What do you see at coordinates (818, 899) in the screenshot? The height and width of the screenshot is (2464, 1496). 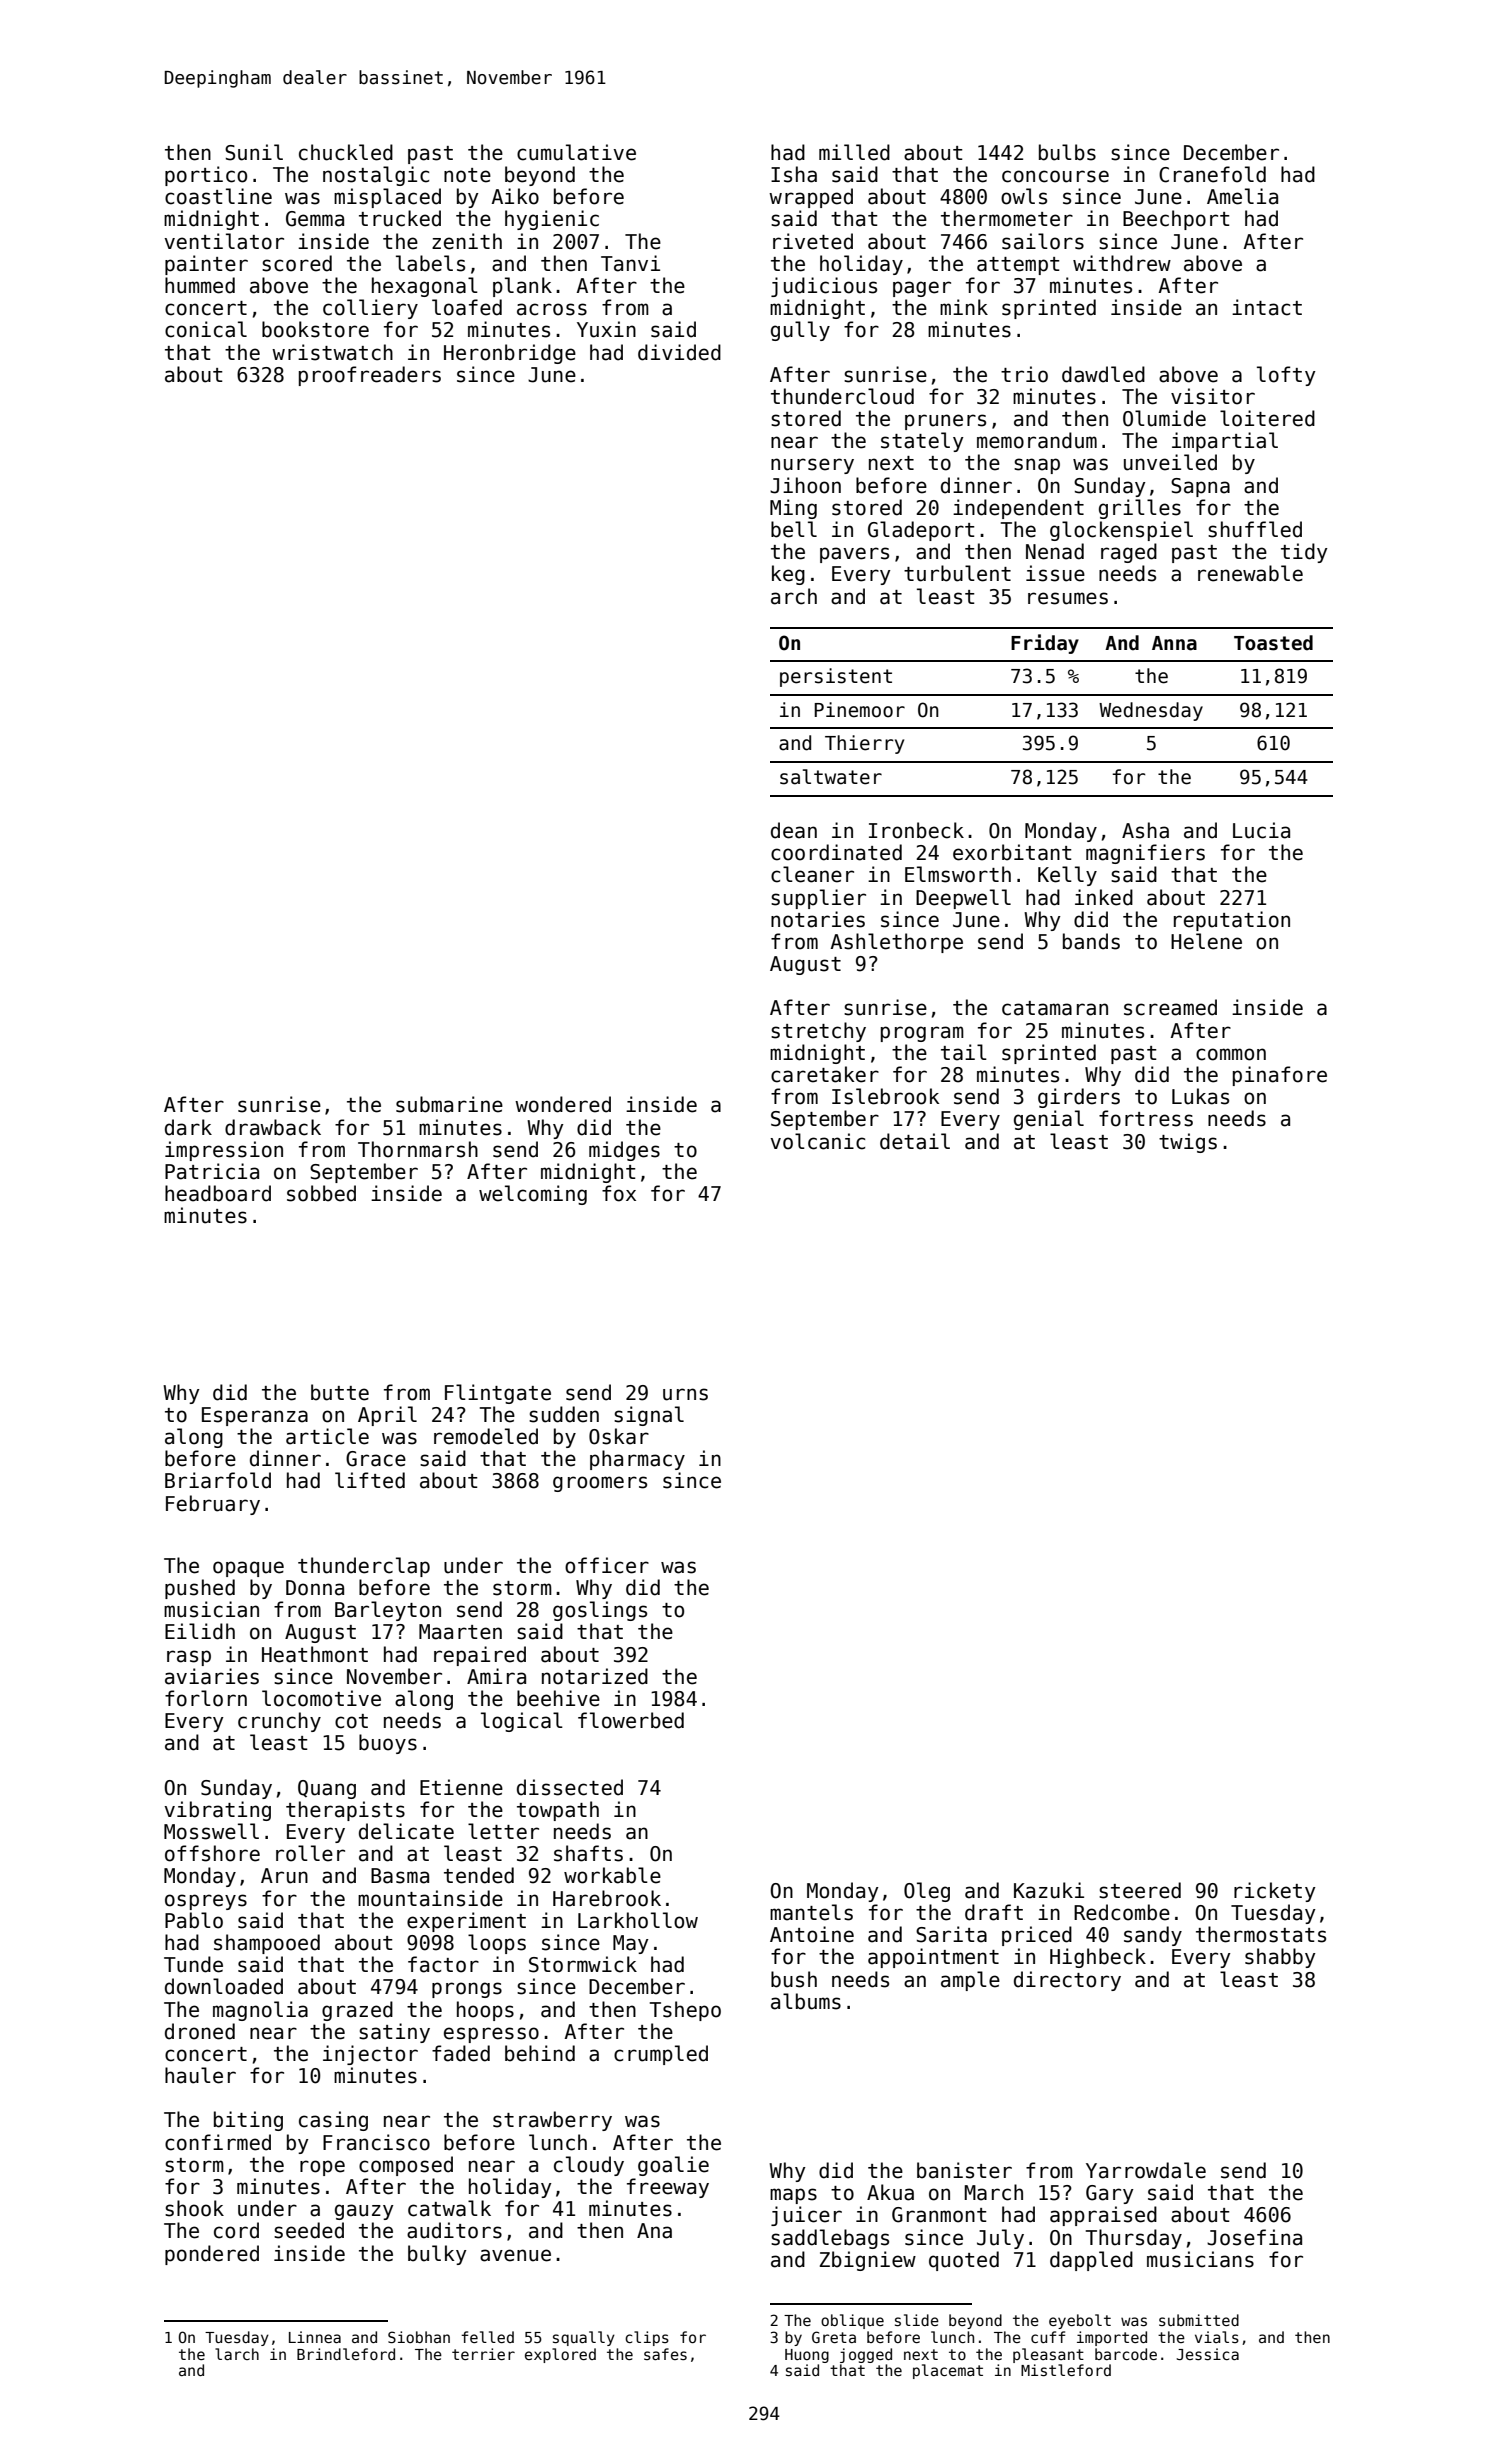 I see `supplier` at bounding box center [818, 899].
